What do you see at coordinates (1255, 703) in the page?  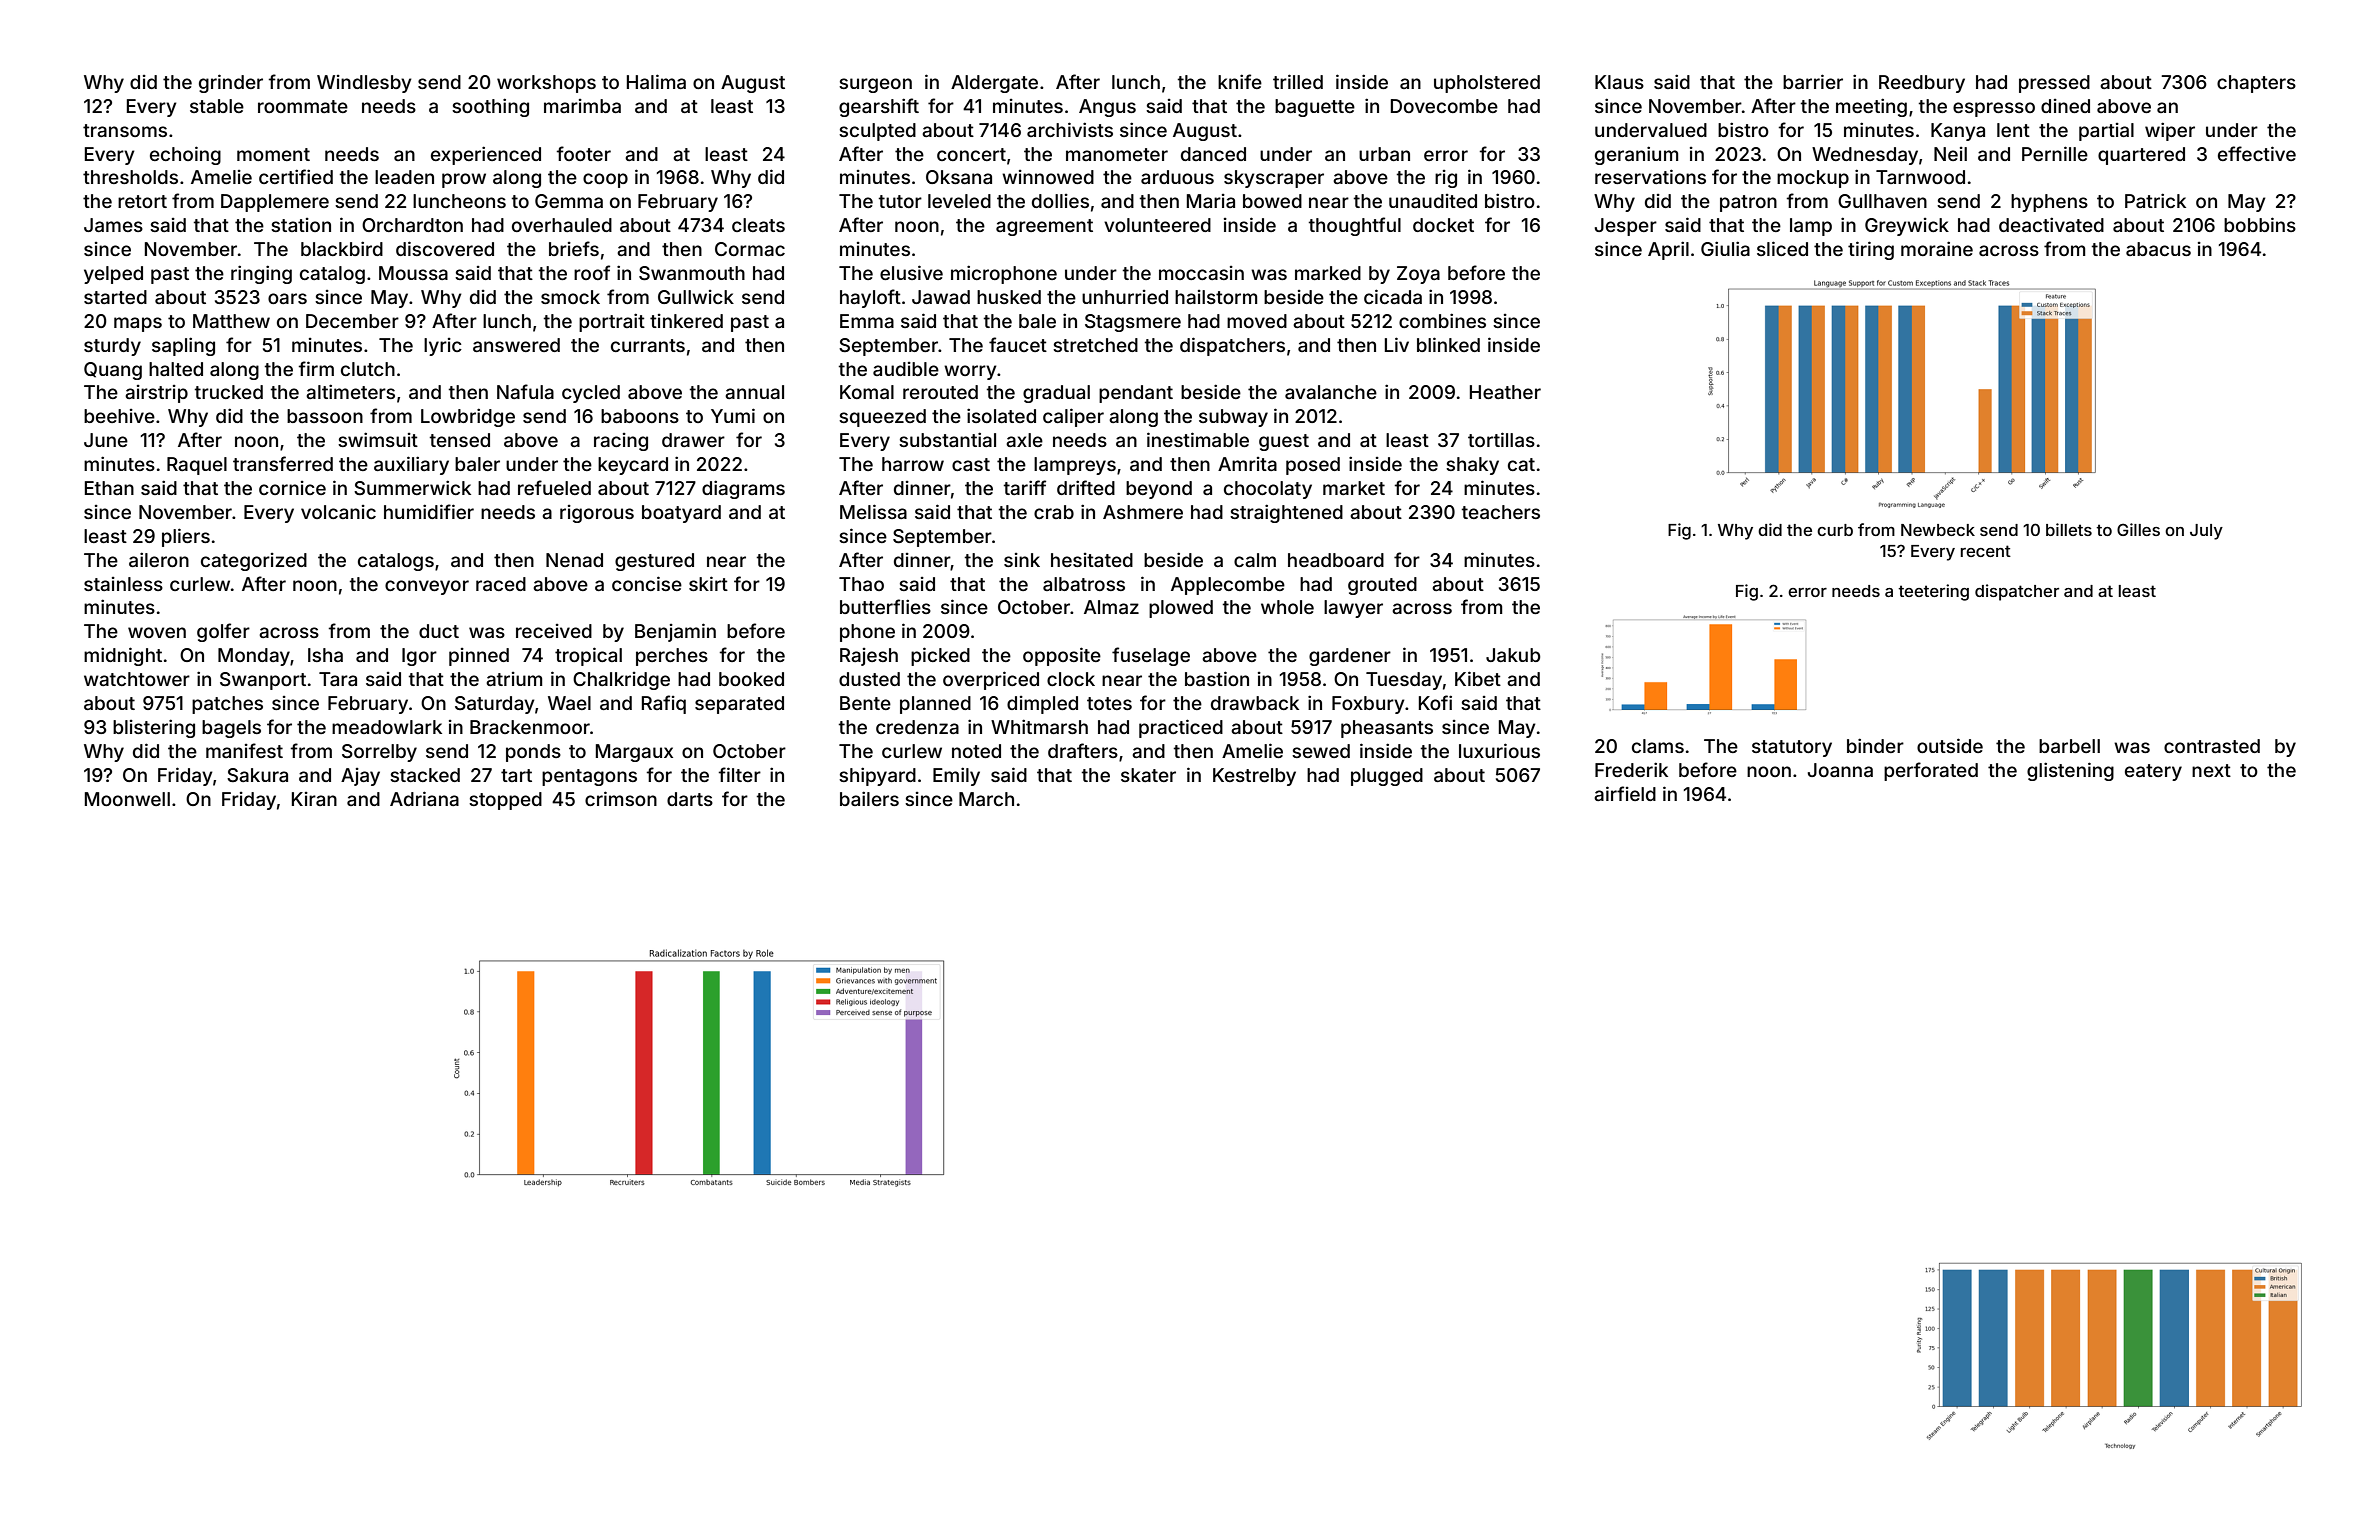 I see `drawback` at bounding box center [1255, 703].
